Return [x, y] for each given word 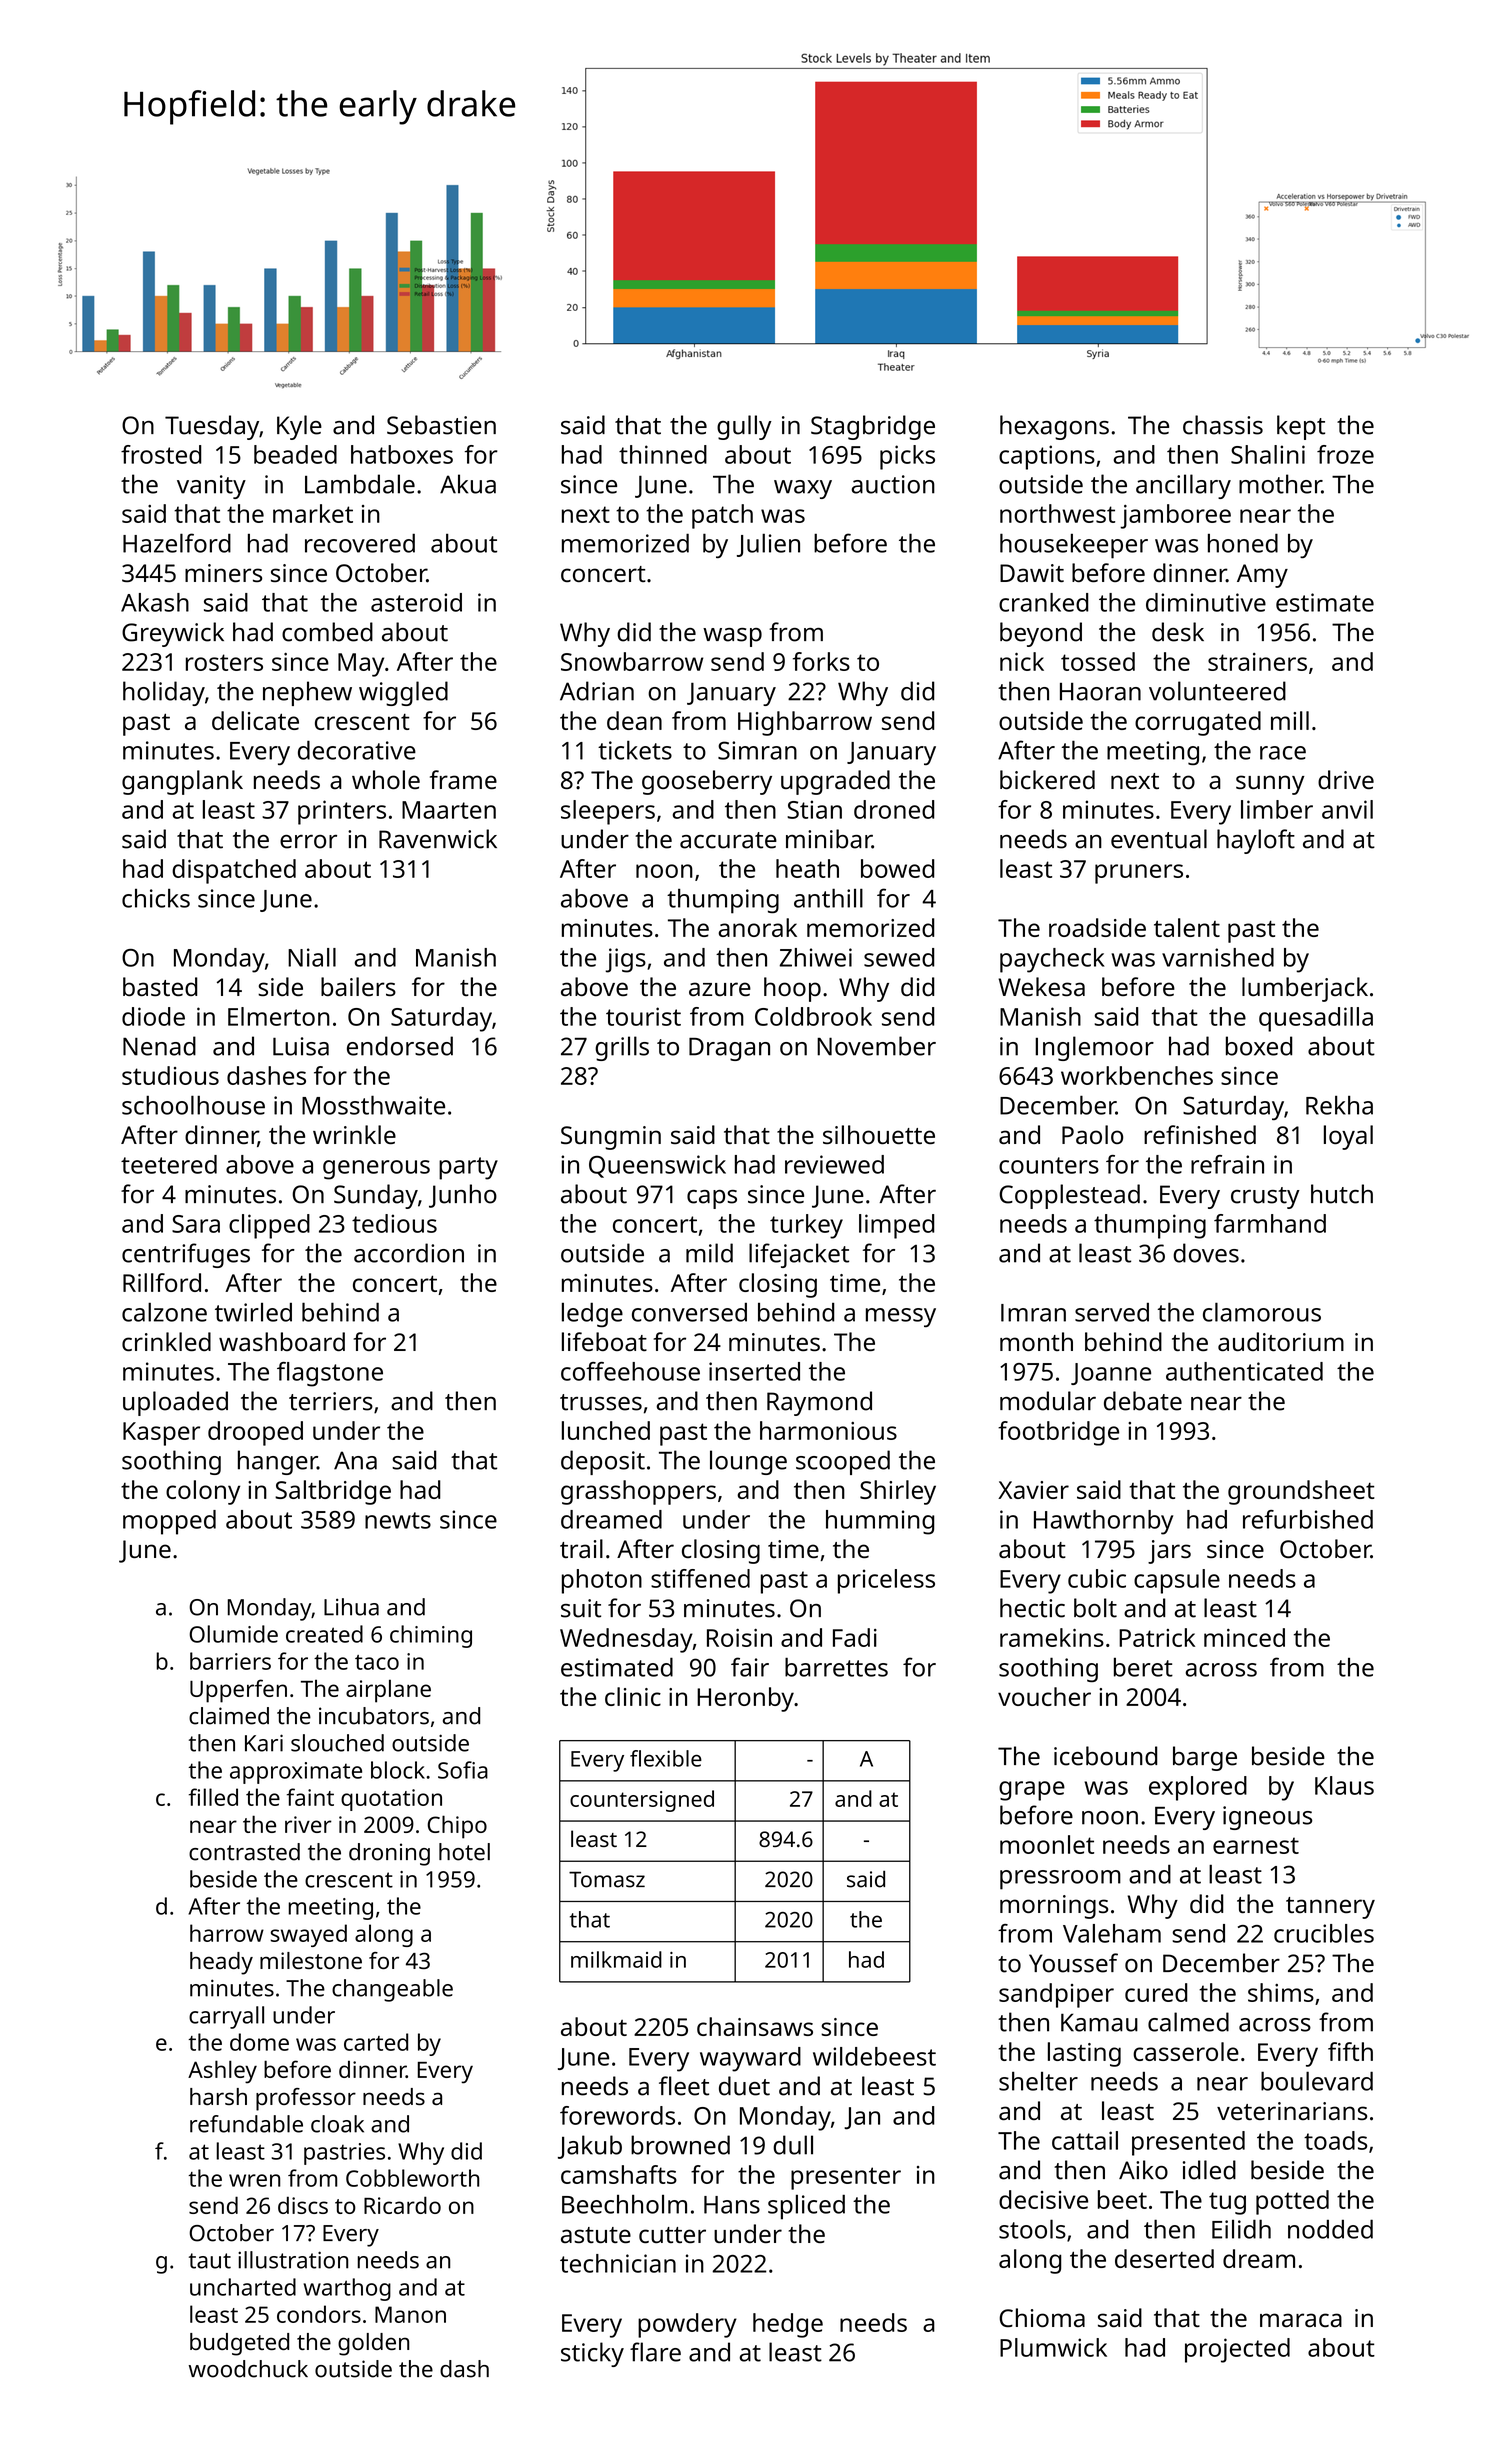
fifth [1350, 2051]
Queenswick [657, 1166]
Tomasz [607, 1879]
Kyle [299, 427]
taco [377, 1662]
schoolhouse [193, 1105]
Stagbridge [873, 427]
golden [373, 2344]
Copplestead [1069, 1196]
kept [1301, 427]
